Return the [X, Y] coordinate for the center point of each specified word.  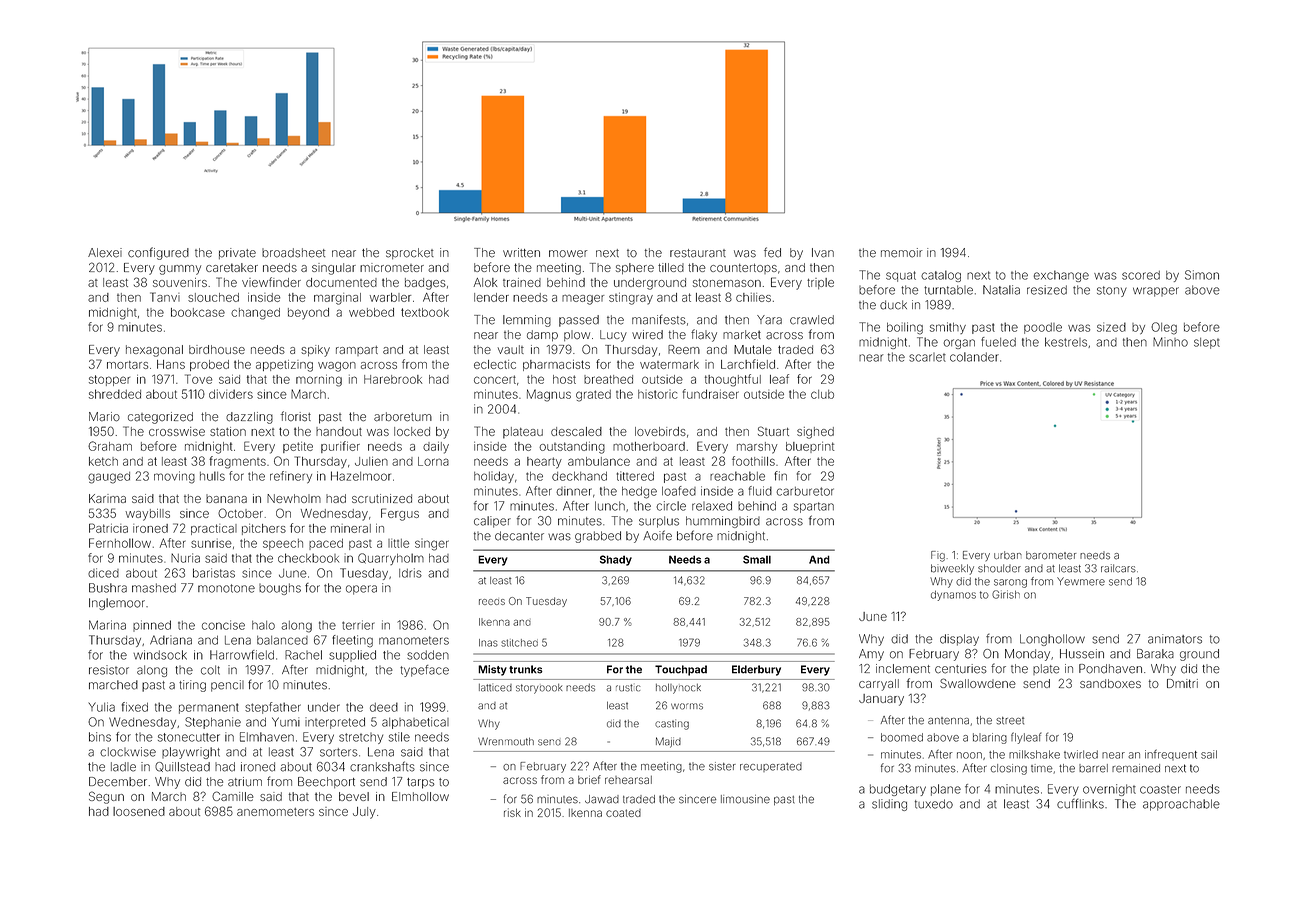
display [959, 640]
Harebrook [393, 379]
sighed [815, 433]
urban [1008, 555]
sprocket [410, 253]
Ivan [823, 253]
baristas [214, 573]
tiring [192, 686]
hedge [639, 493]
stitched [519, 643]
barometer [1051, 555]
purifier [340, 447]
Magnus [549, 395]
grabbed [598, 537]
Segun [106, 797]
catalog [941, 276]
